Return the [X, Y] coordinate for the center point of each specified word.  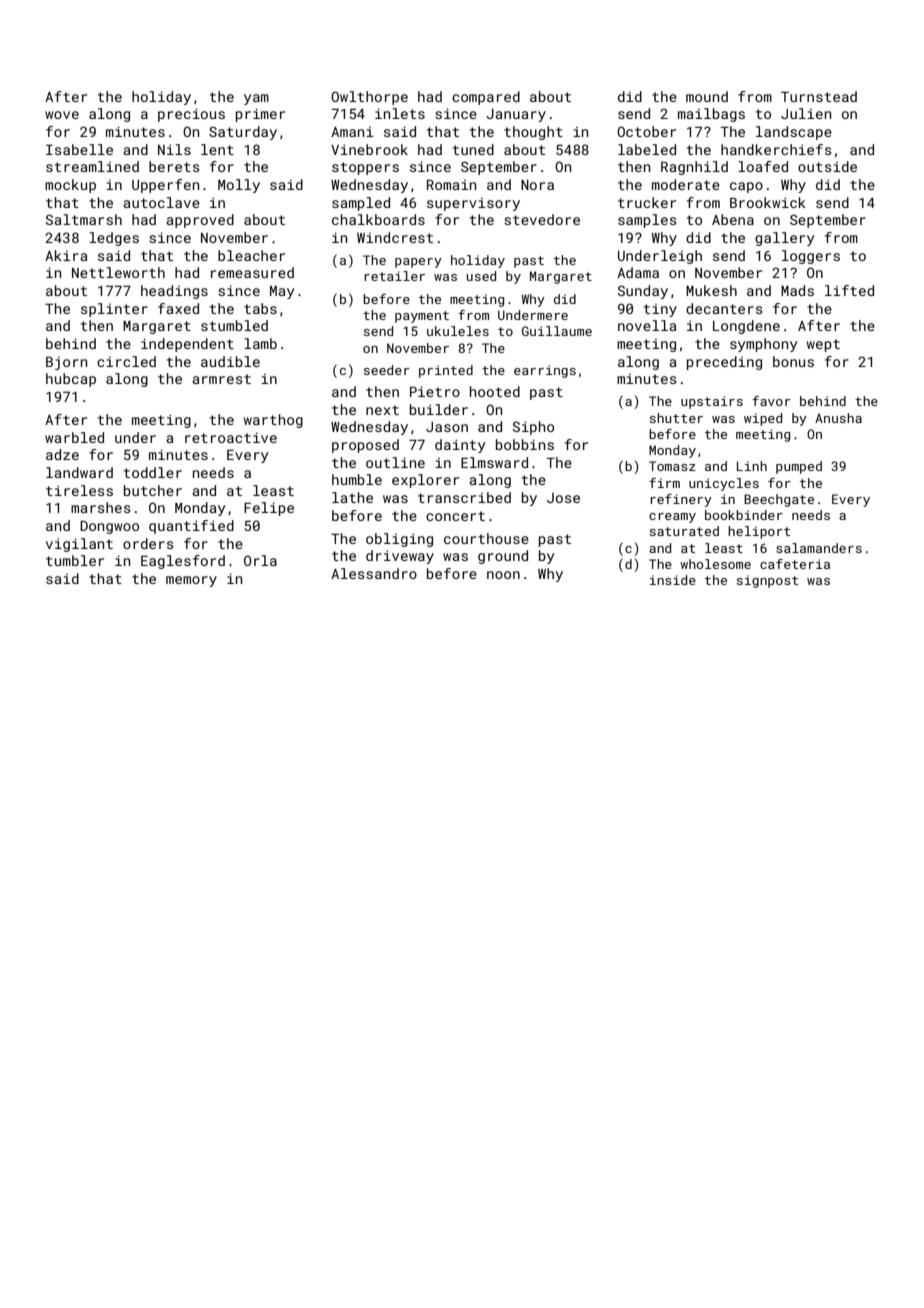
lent [217, 149]
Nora [537, 185]
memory [191, 581]
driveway [400, 557]
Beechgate [779, 500]
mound [707, 96]
